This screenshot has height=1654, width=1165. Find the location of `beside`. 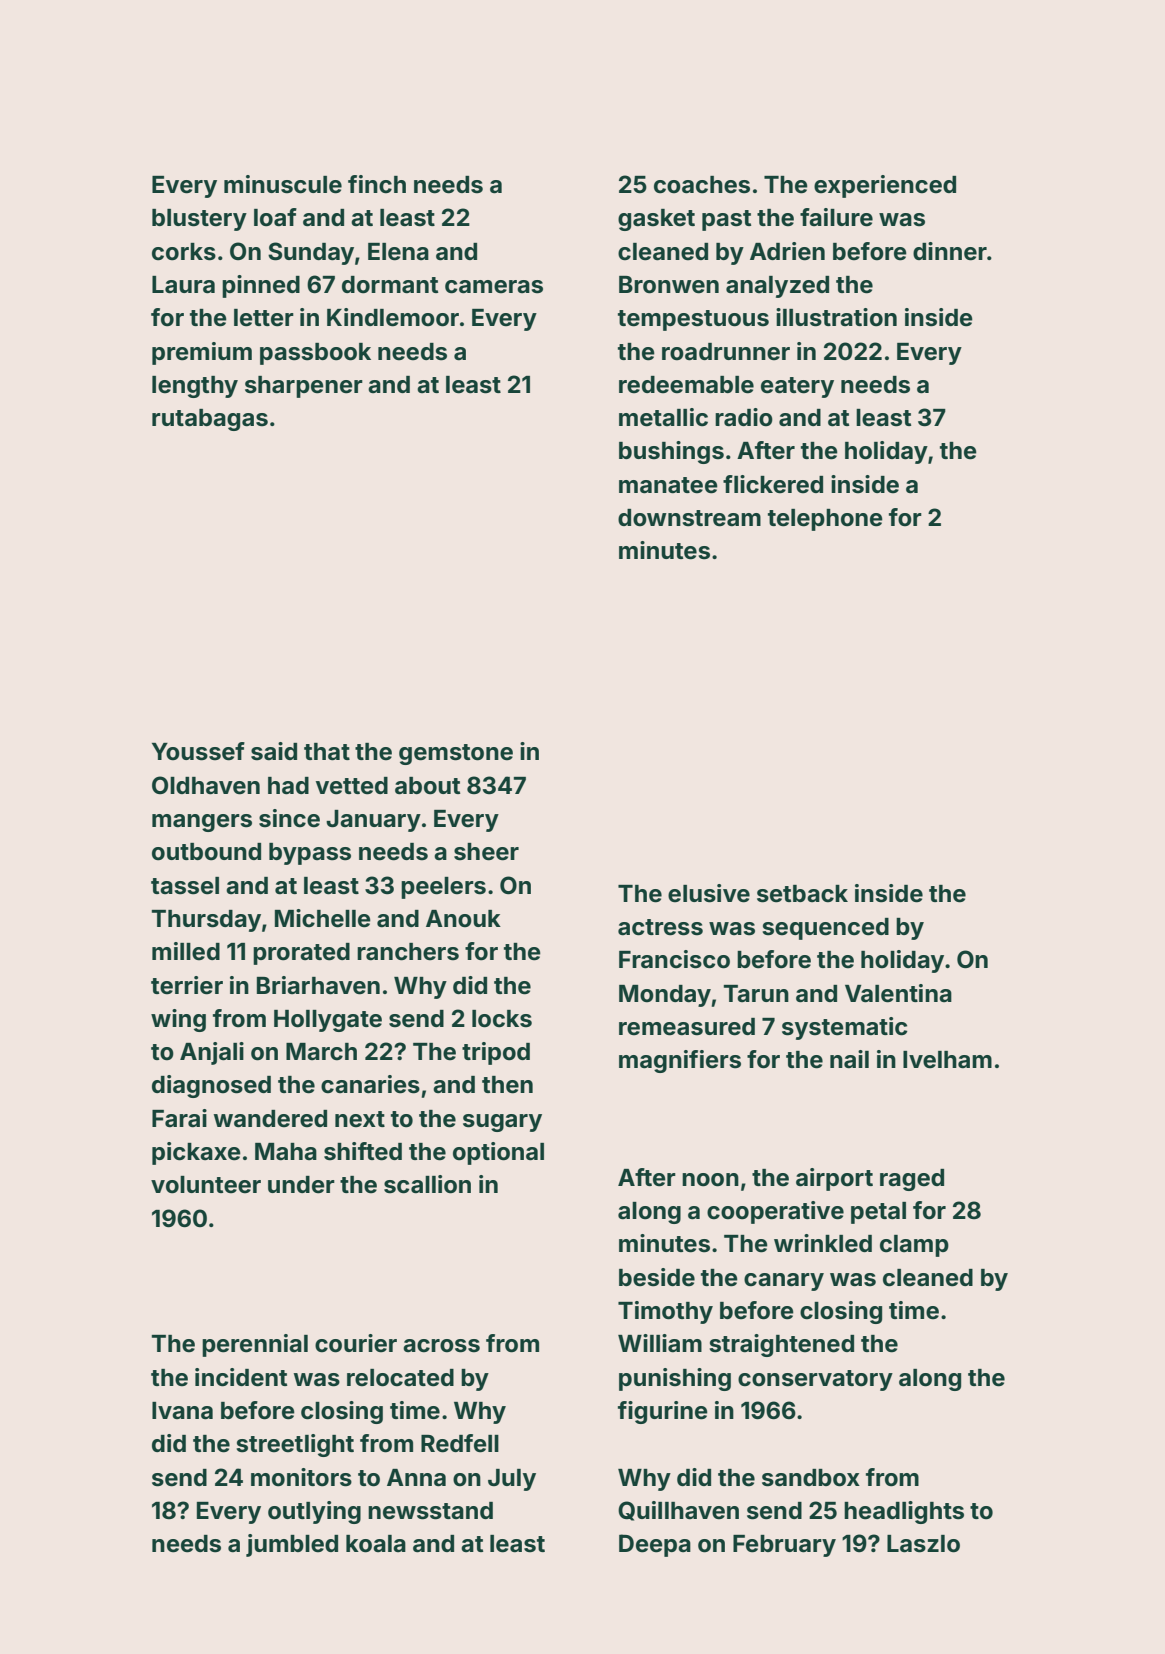

beside is located at coordinates (657, 1277).
